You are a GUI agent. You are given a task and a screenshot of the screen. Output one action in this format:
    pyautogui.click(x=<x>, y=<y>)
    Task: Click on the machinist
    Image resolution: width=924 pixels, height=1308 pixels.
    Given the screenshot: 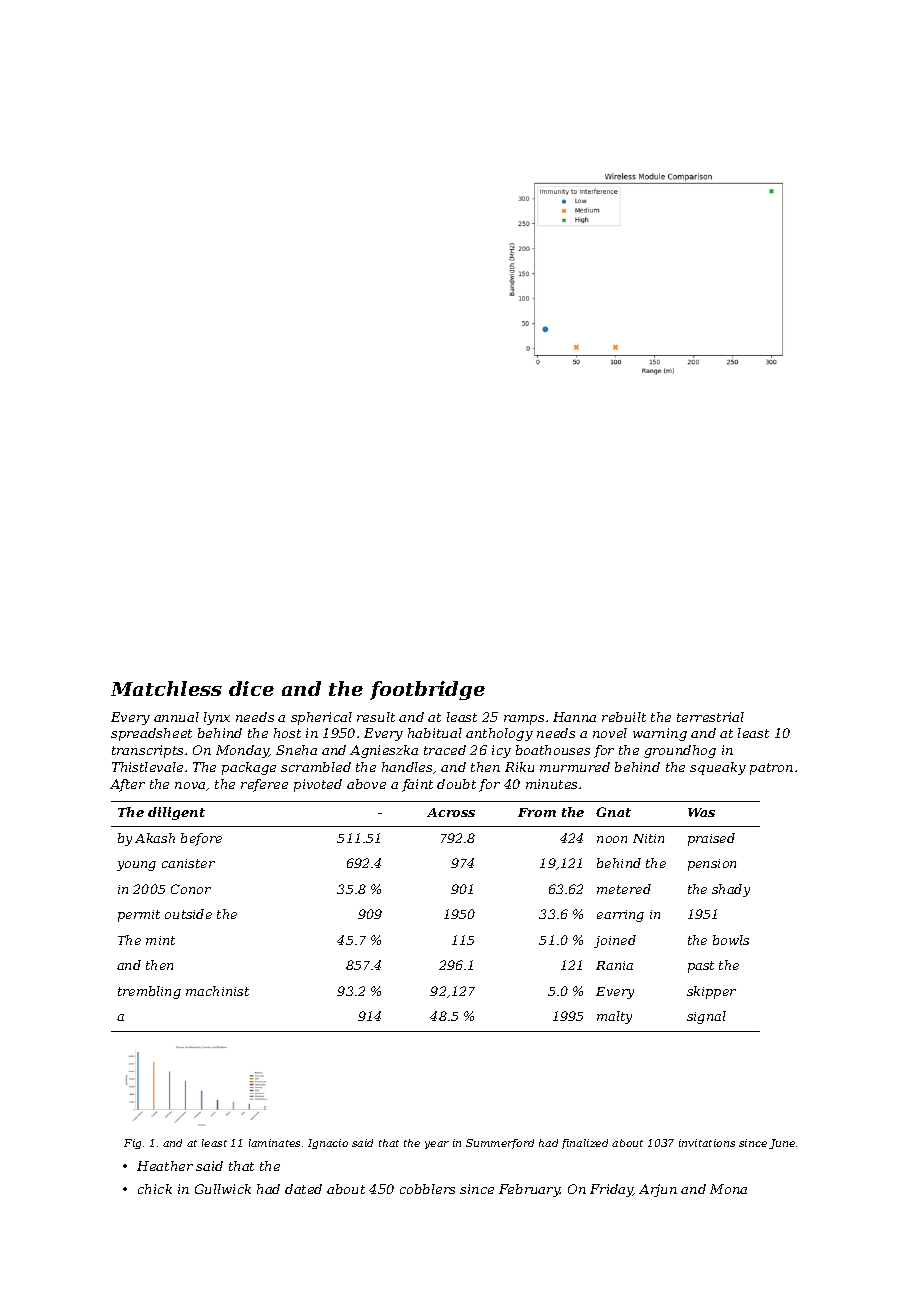 What is the action you would take?
    pyautogui.click(x=217, y=991)
